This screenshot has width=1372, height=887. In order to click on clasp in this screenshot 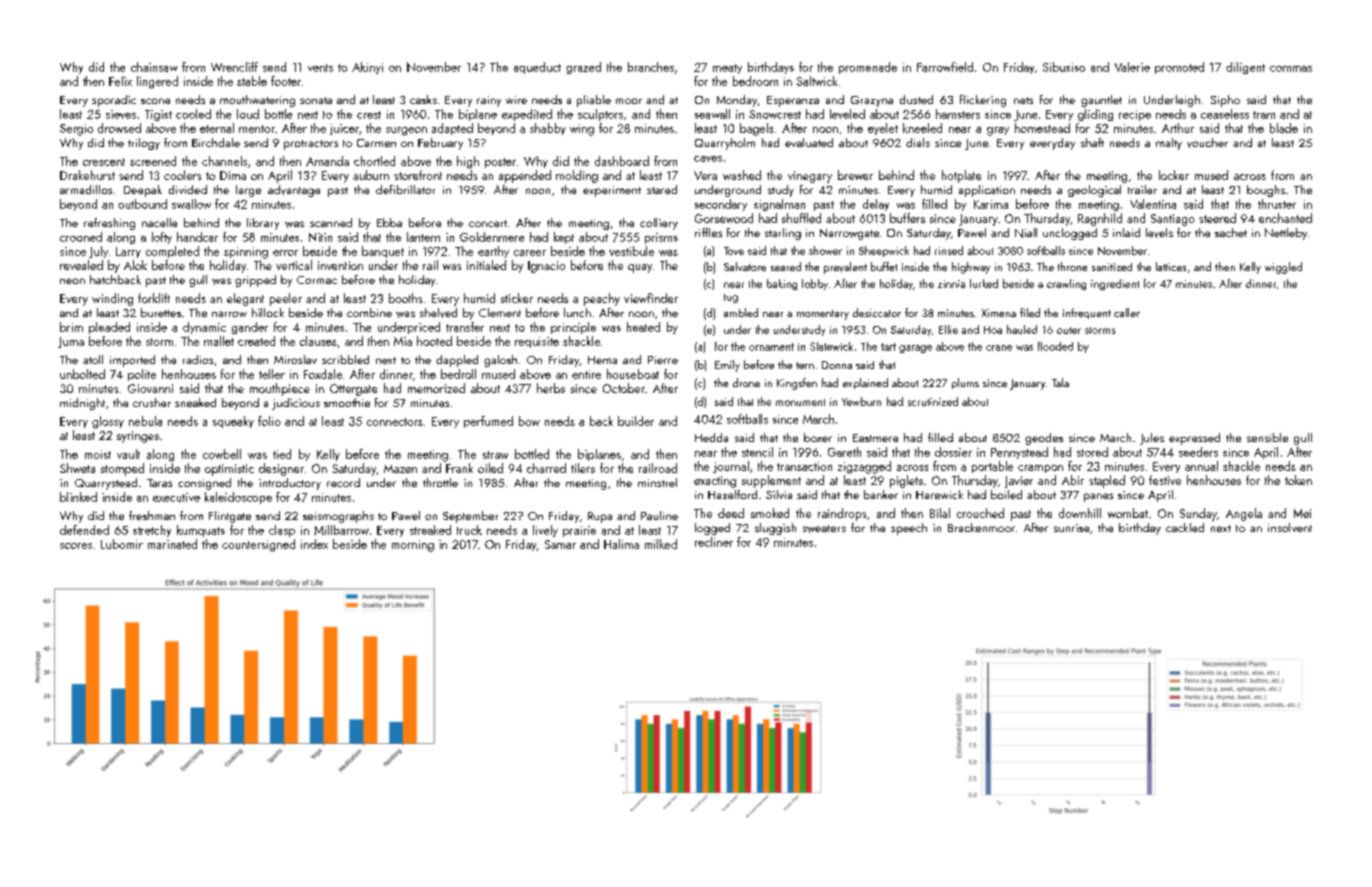, I will do `click(282, 531)`.
